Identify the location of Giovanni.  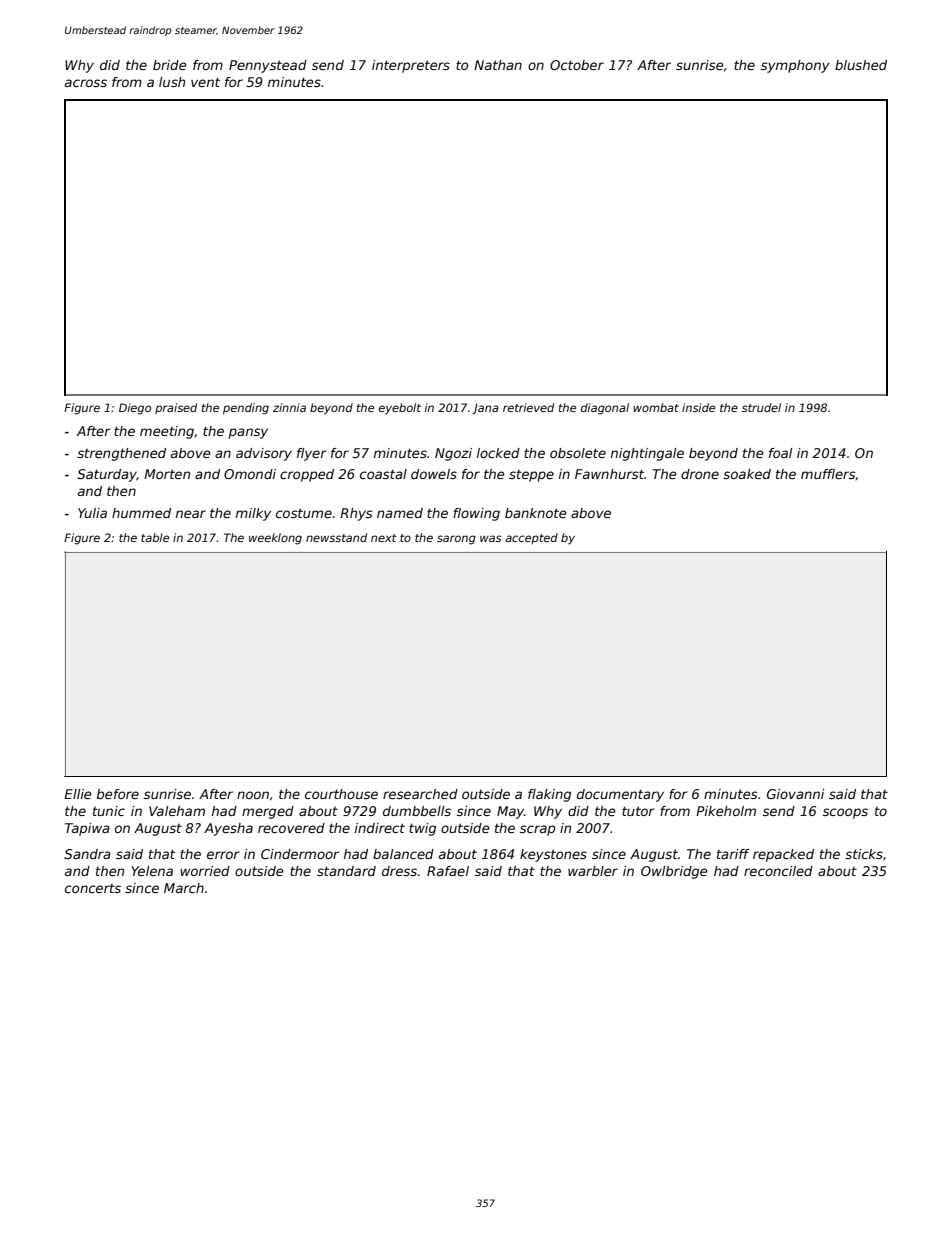
(795, 794).
